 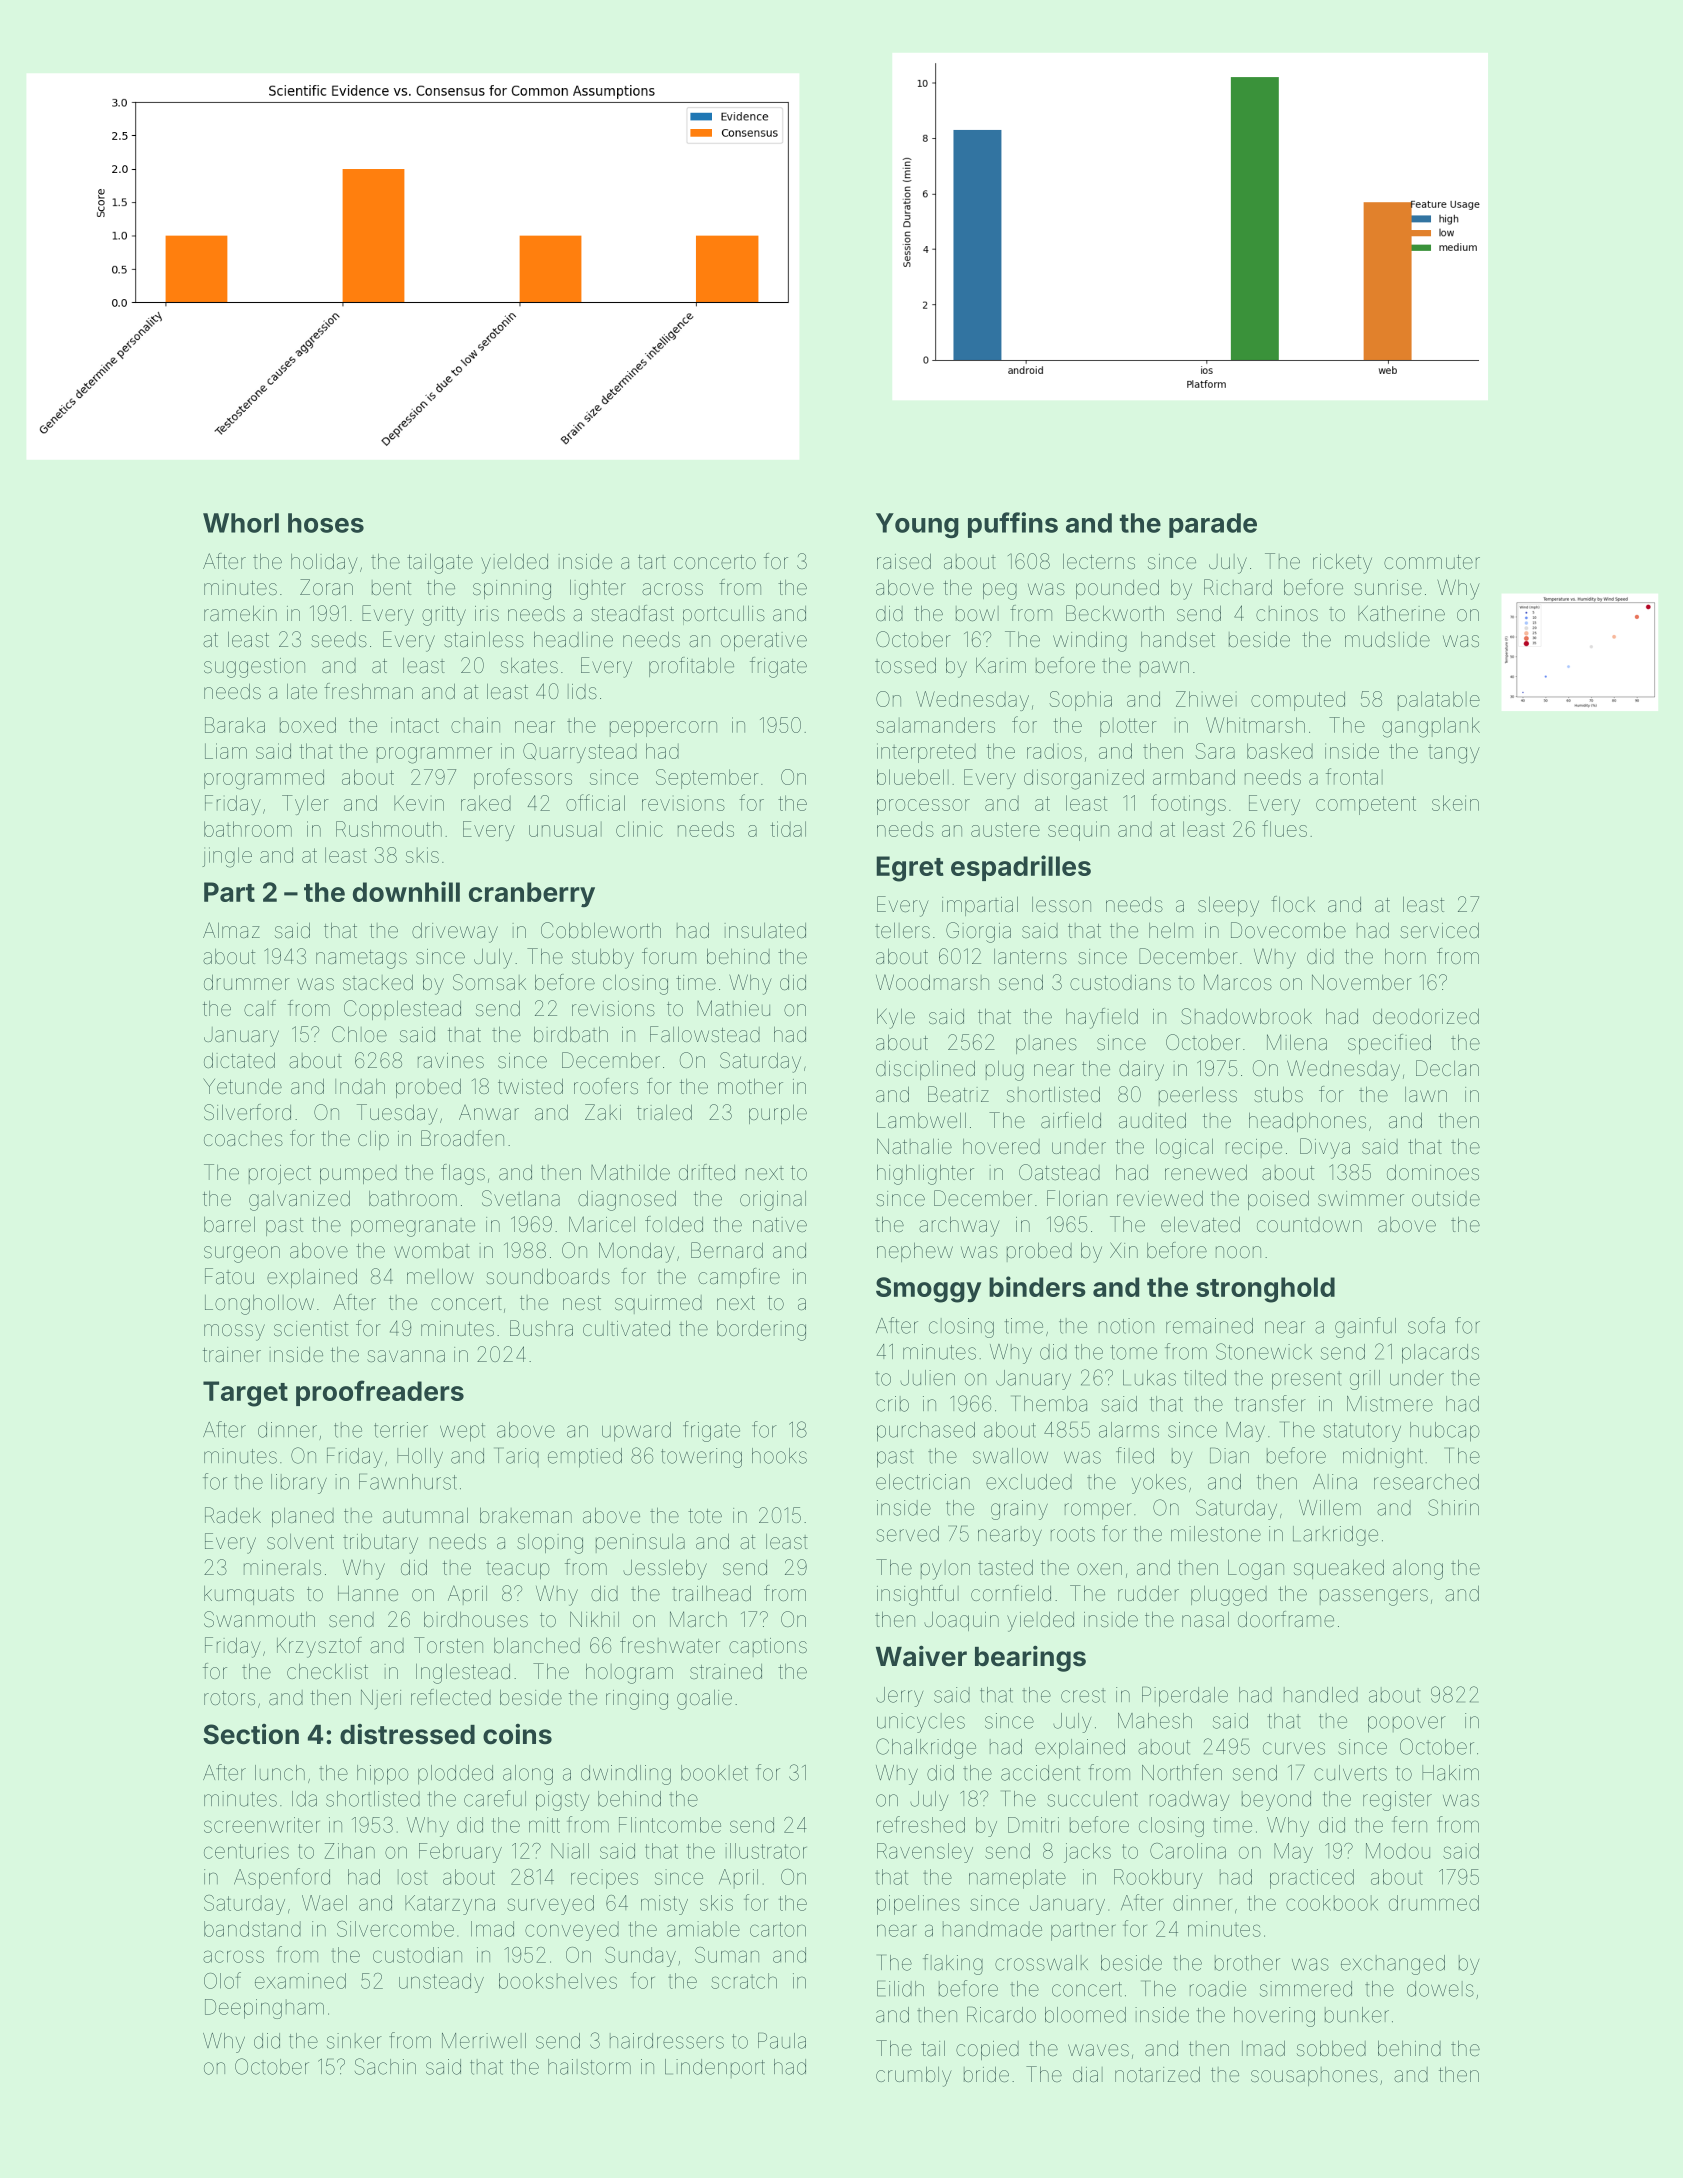 I want to click on proofreaders, so click(x=380, y=1393).
